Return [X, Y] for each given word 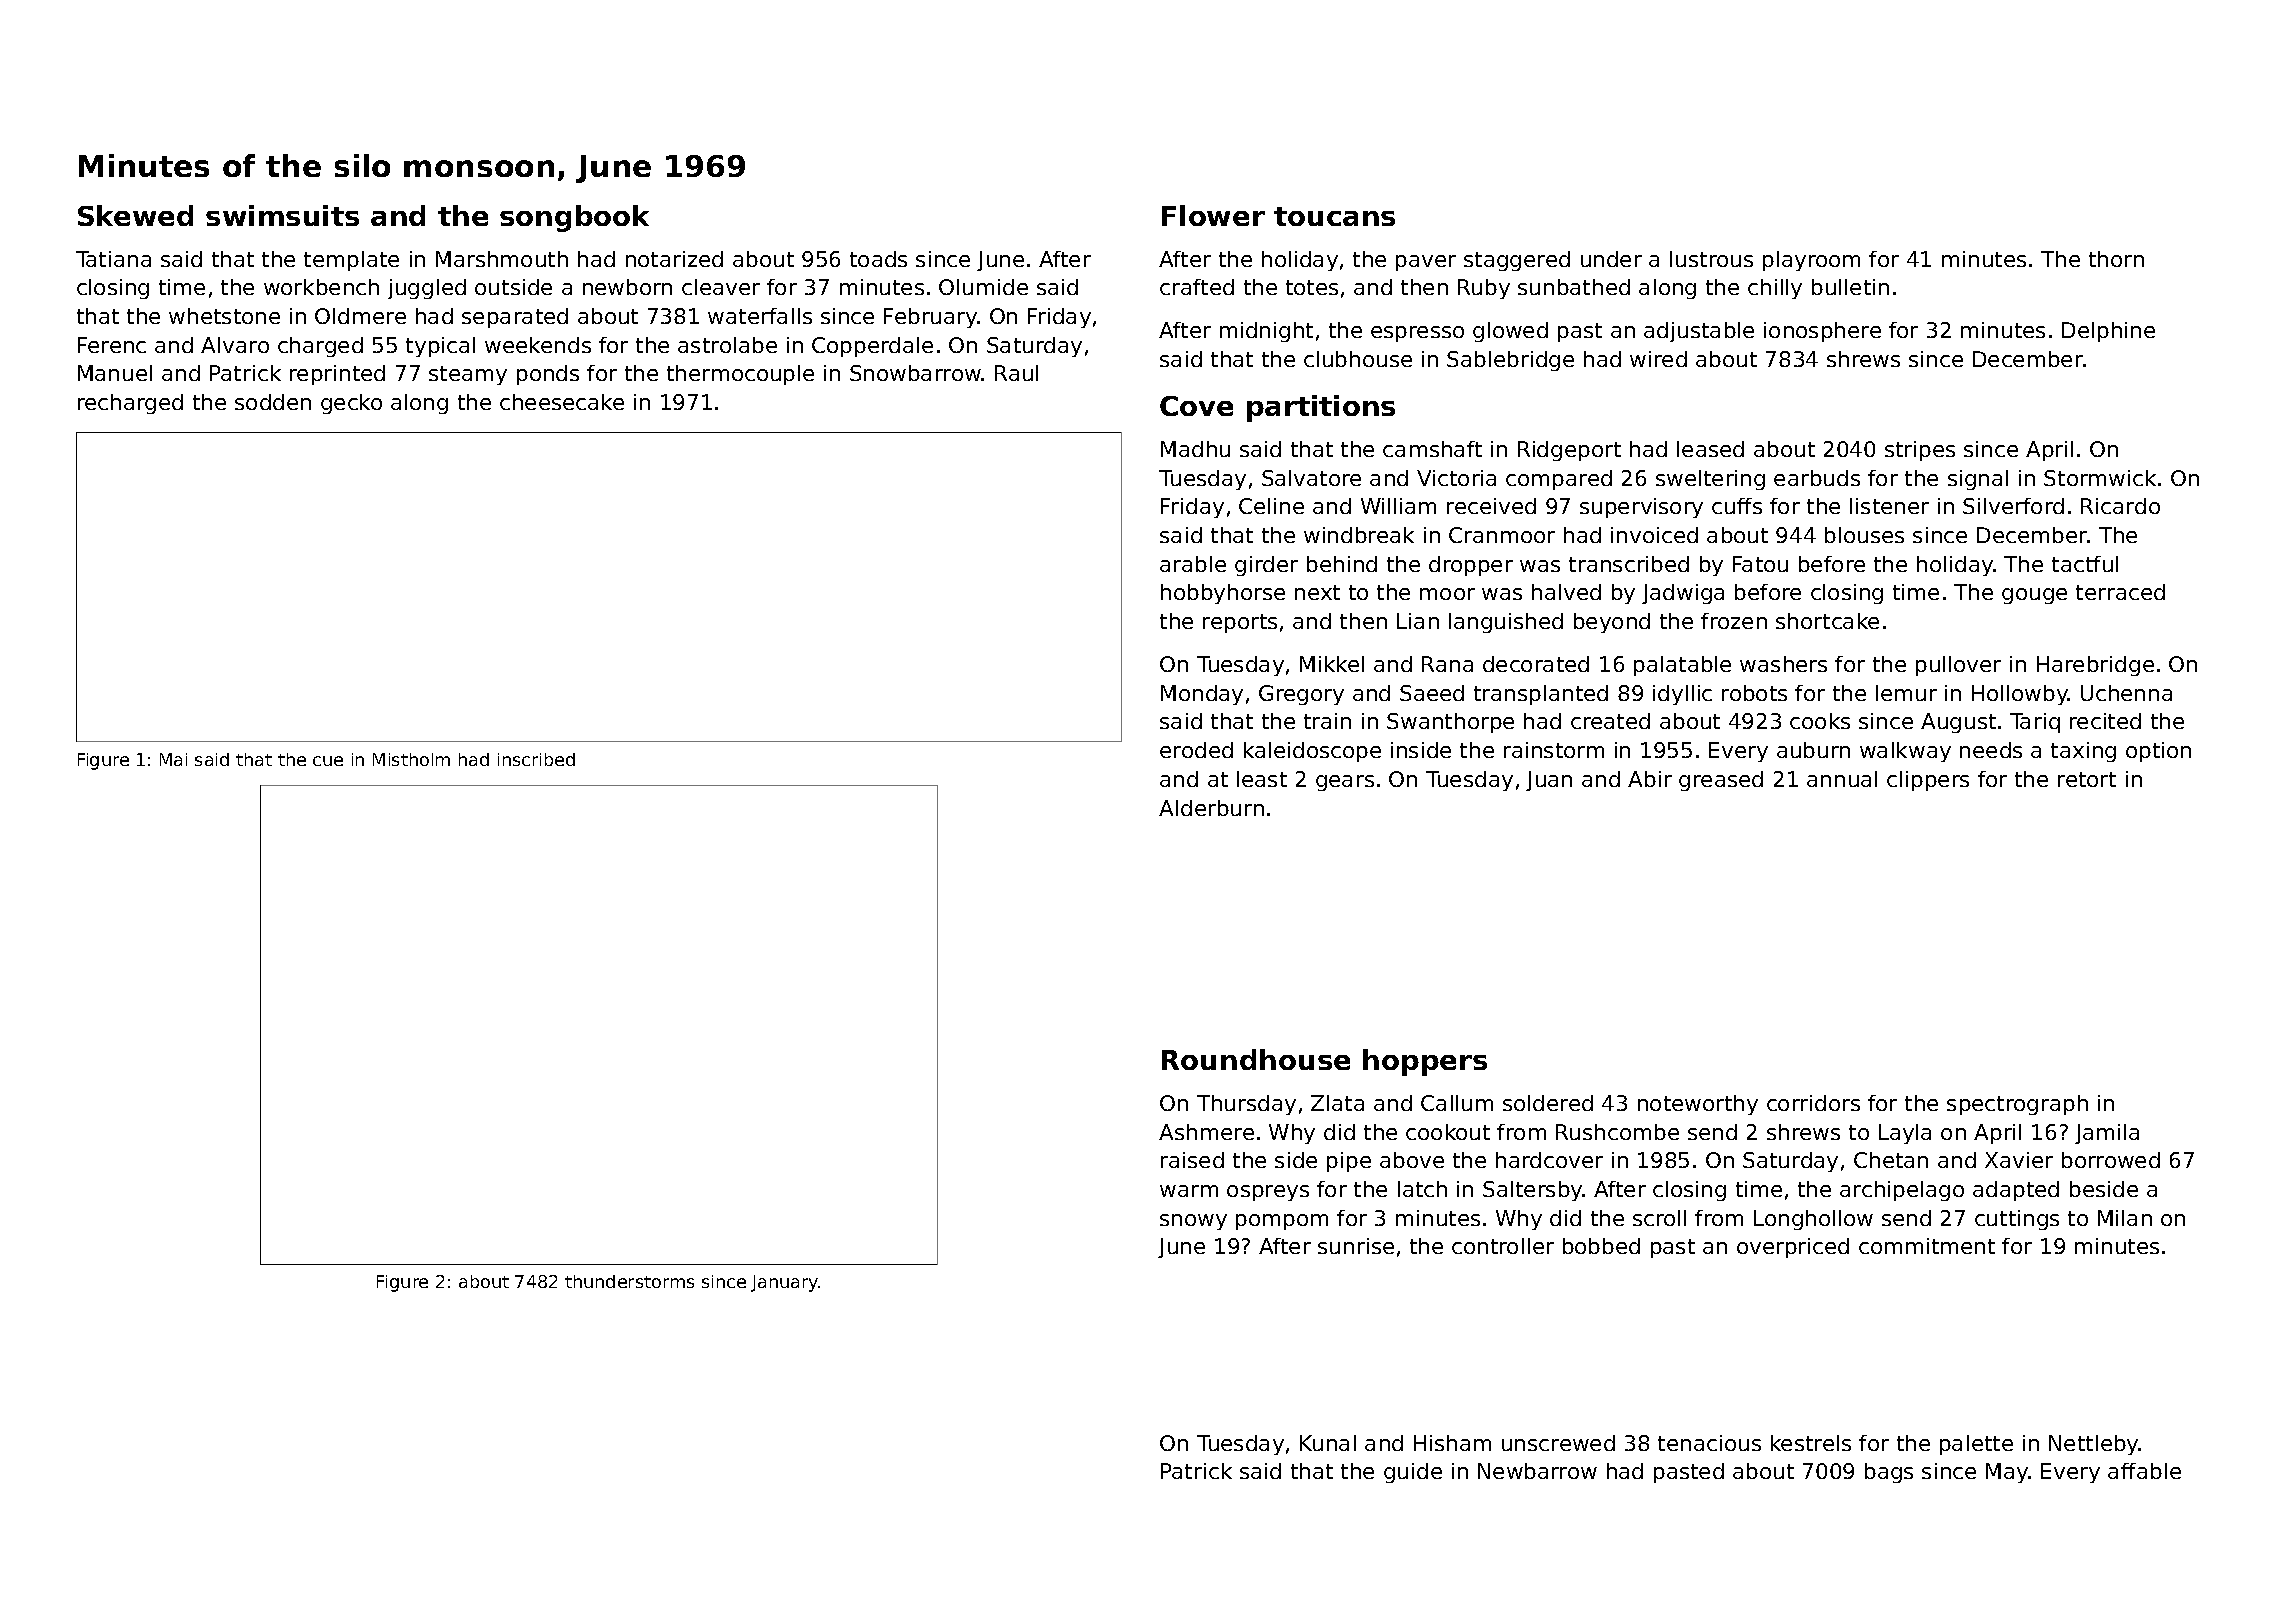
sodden [273, 402]
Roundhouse [1256, 1059]
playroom [1811, 261]
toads [878, 259]
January [785, 1283]
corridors [1813, 1103]
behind [1342, 564]
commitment [1927, 1246]
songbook [574, 218]
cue [328, 761]
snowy [1193, 1222]
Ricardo [2120, 506]
